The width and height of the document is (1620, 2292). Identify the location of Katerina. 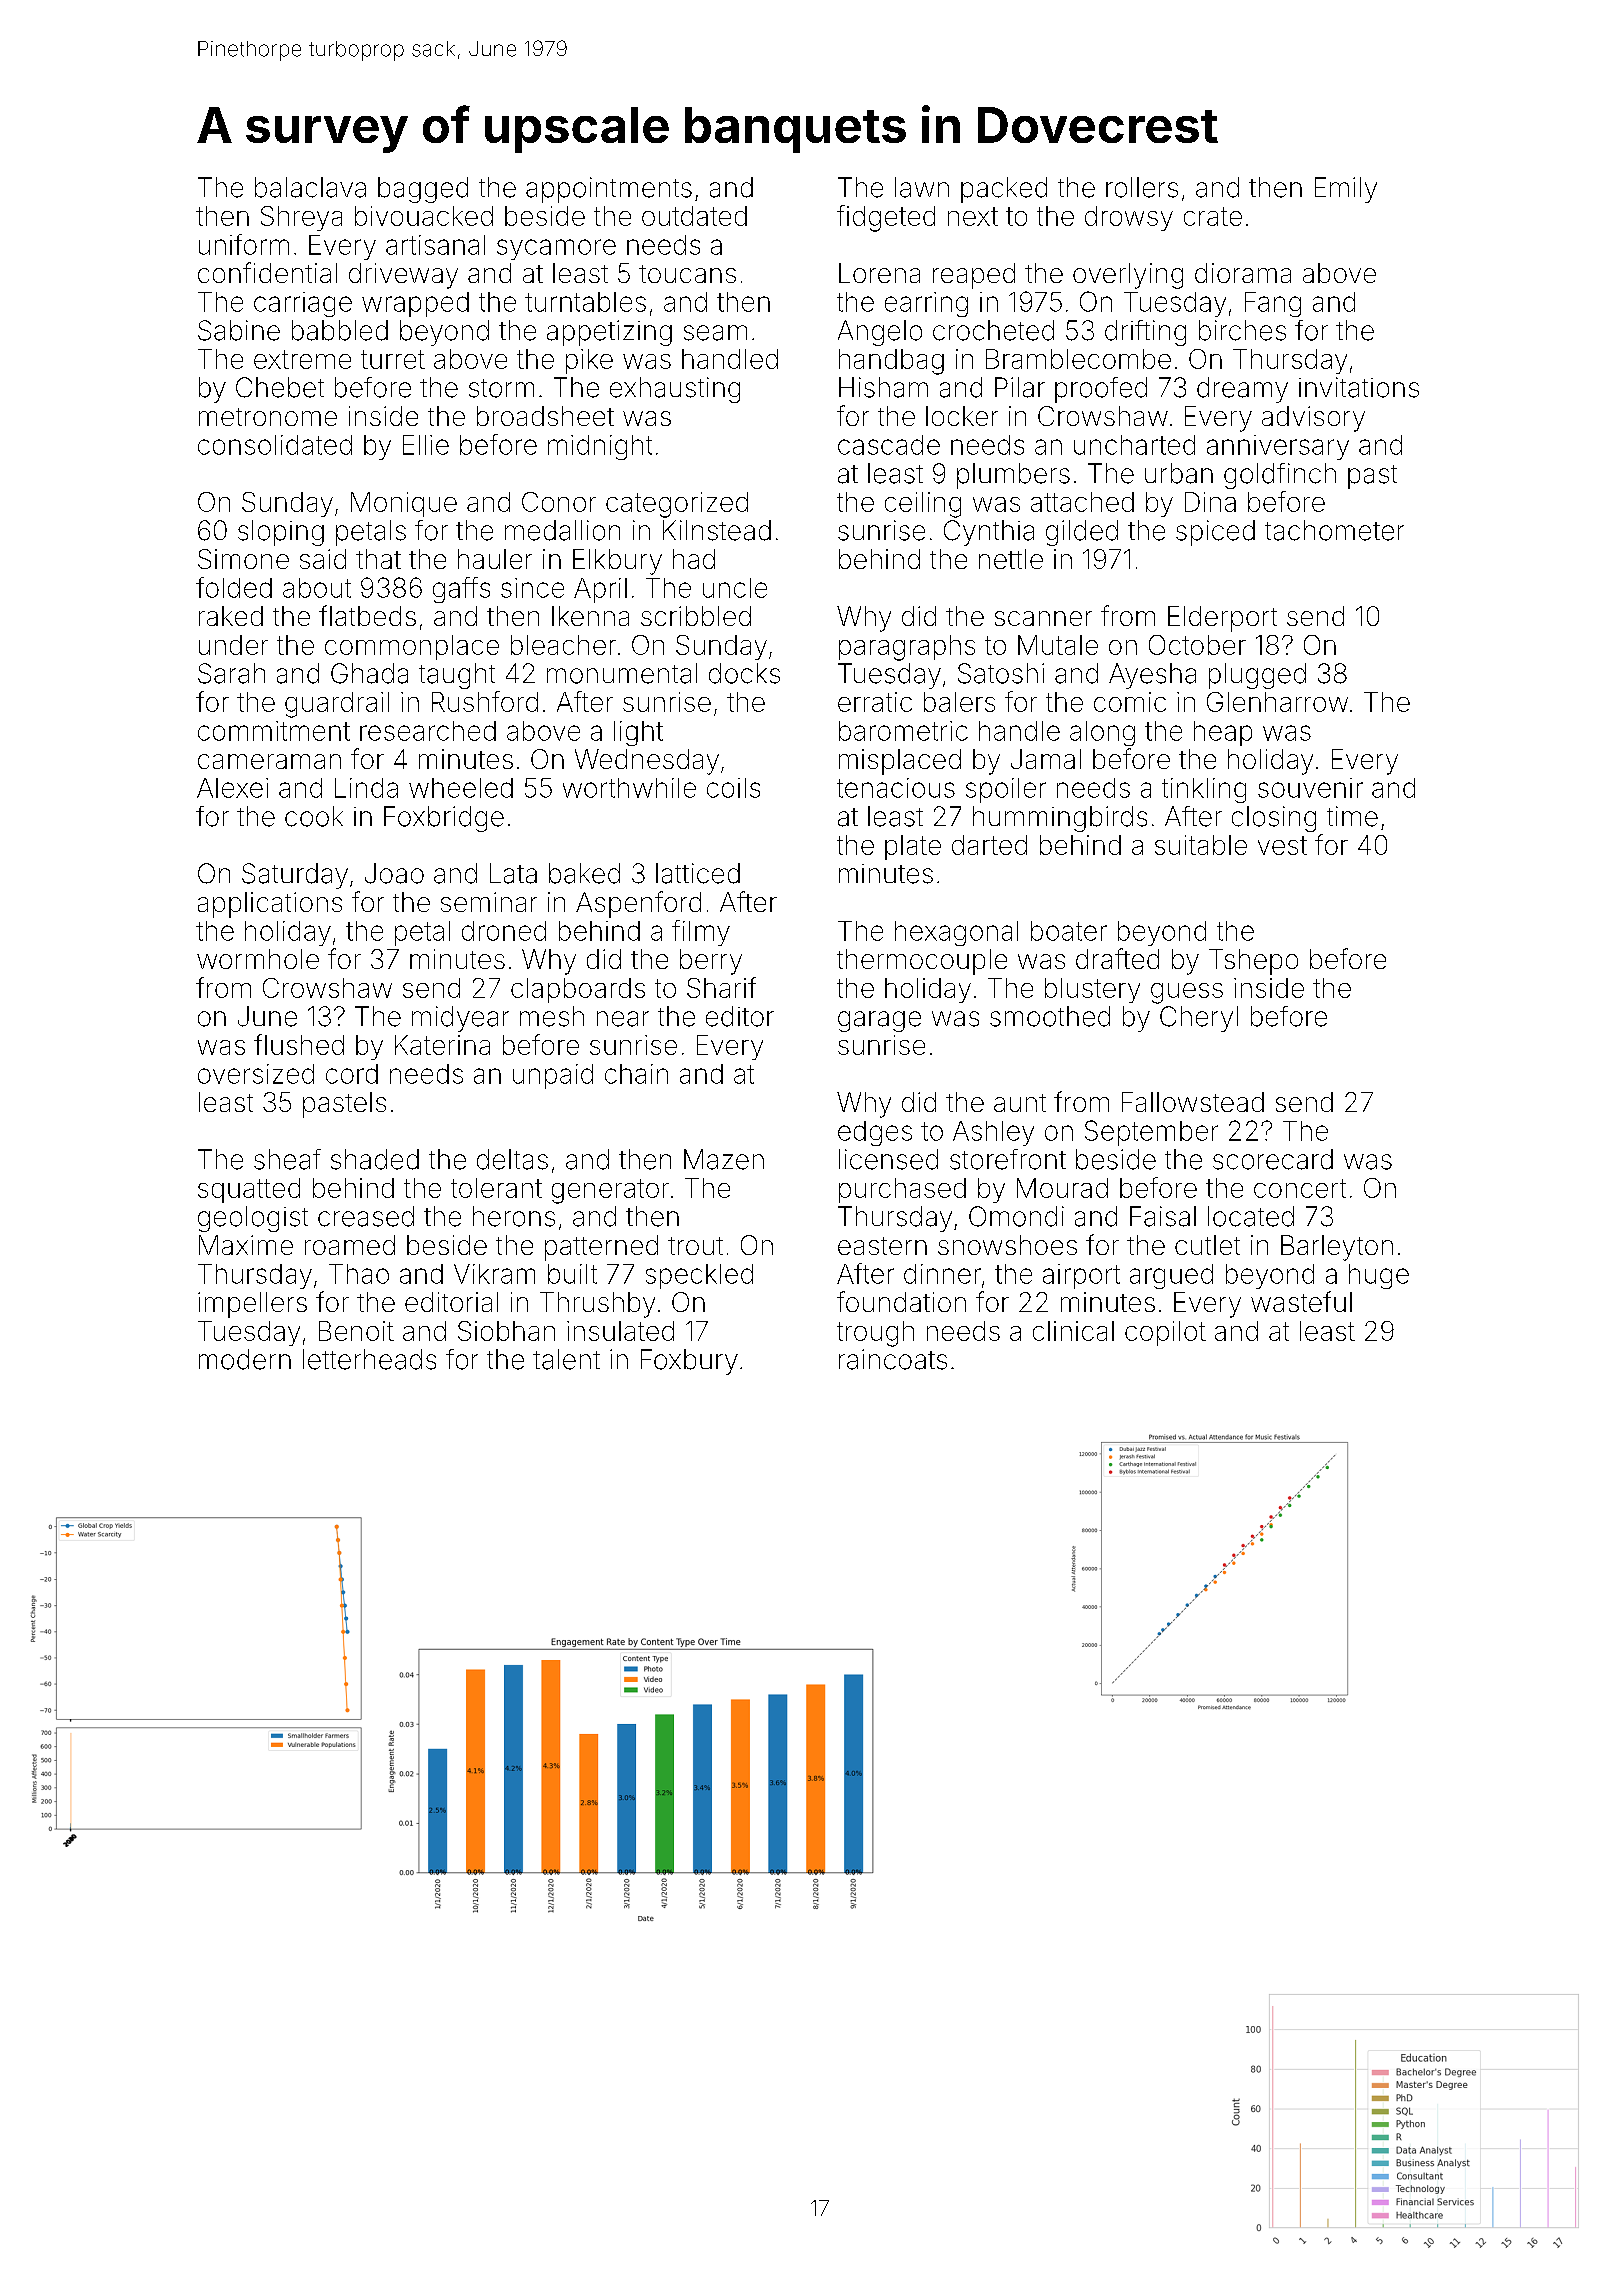
(442, 1045).
